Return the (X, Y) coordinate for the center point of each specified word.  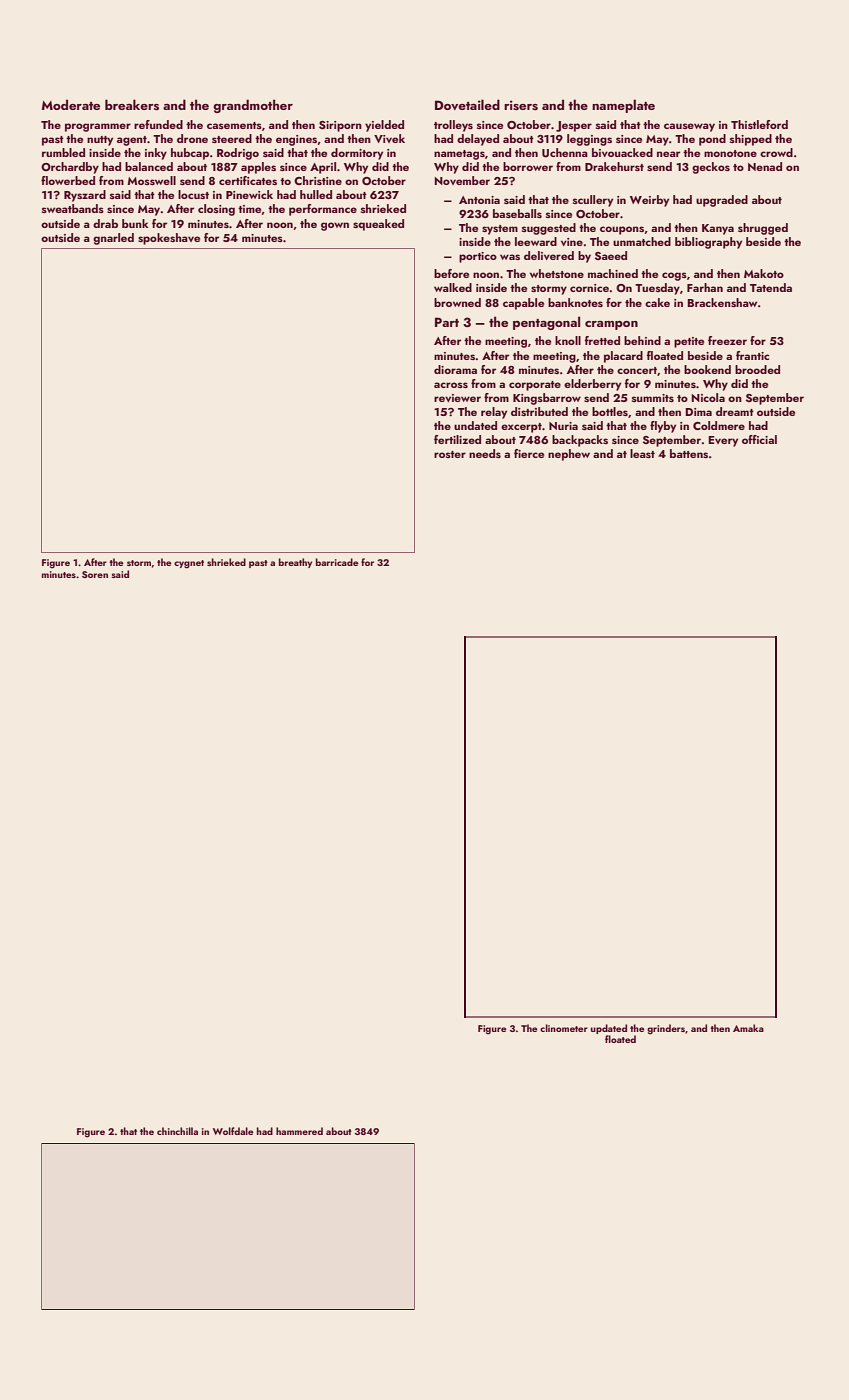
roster (450, 454)
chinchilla (177, 1131)
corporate (535, 386)
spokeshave (169, 239)
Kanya (718, 229)
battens (689, 453)
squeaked (378, 225)
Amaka (748, 1028)
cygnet (189, 564)
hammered (299, 1131)
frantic (752, 355)
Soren (95, 574)
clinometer (564, 1028)
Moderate (71, 104)
